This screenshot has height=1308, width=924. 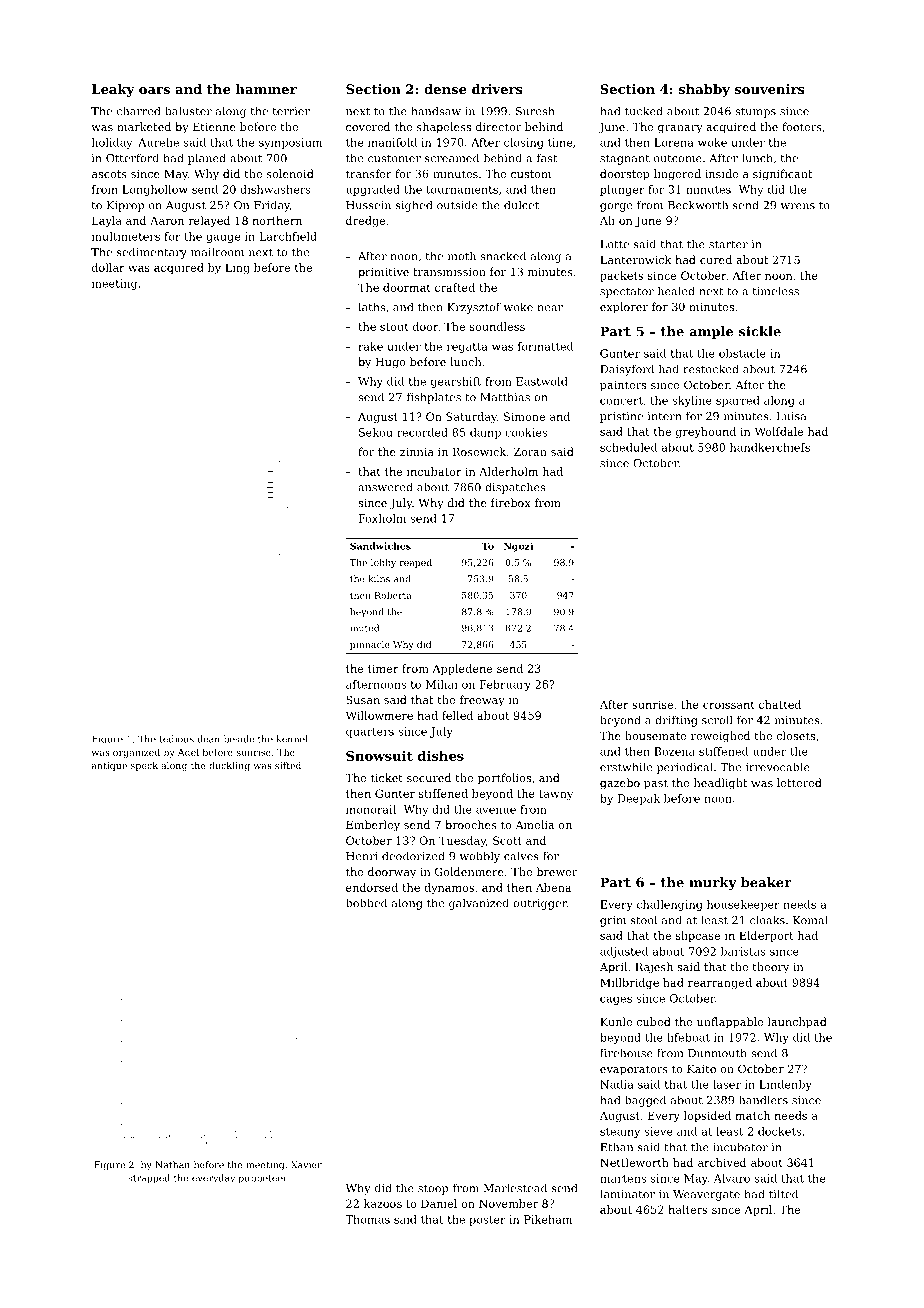 I want to click on strapped, so click(x=149, y=1179).
